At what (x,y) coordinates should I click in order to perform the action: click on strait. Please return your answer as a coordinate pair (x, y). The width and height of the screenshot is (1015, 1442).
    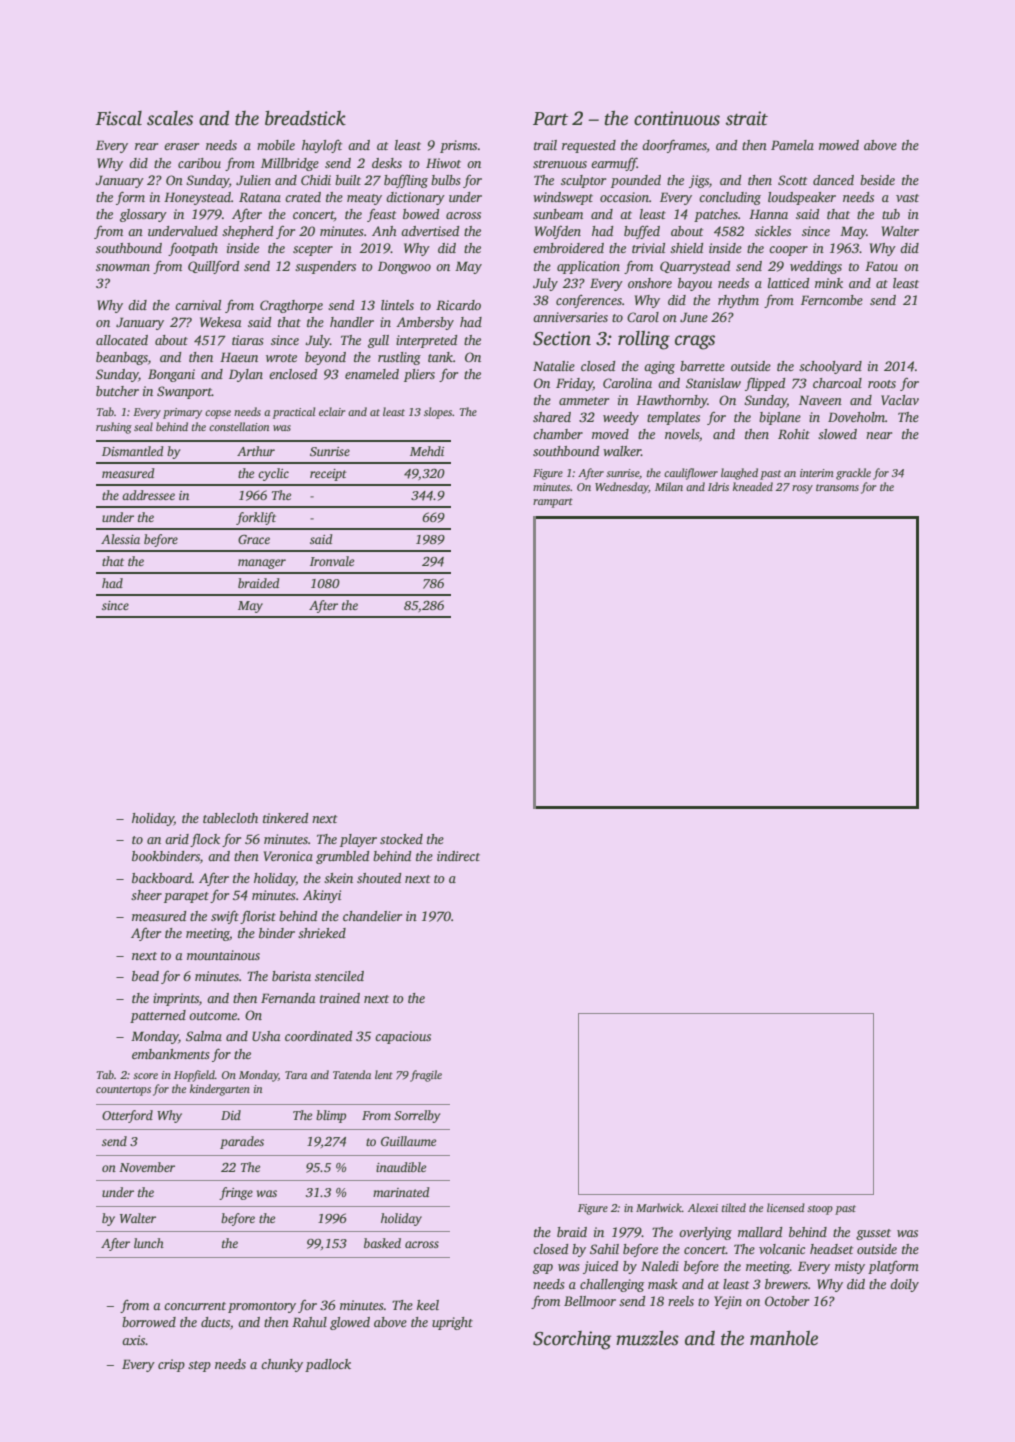
    Looking at the image, I should click on (747, 118).
